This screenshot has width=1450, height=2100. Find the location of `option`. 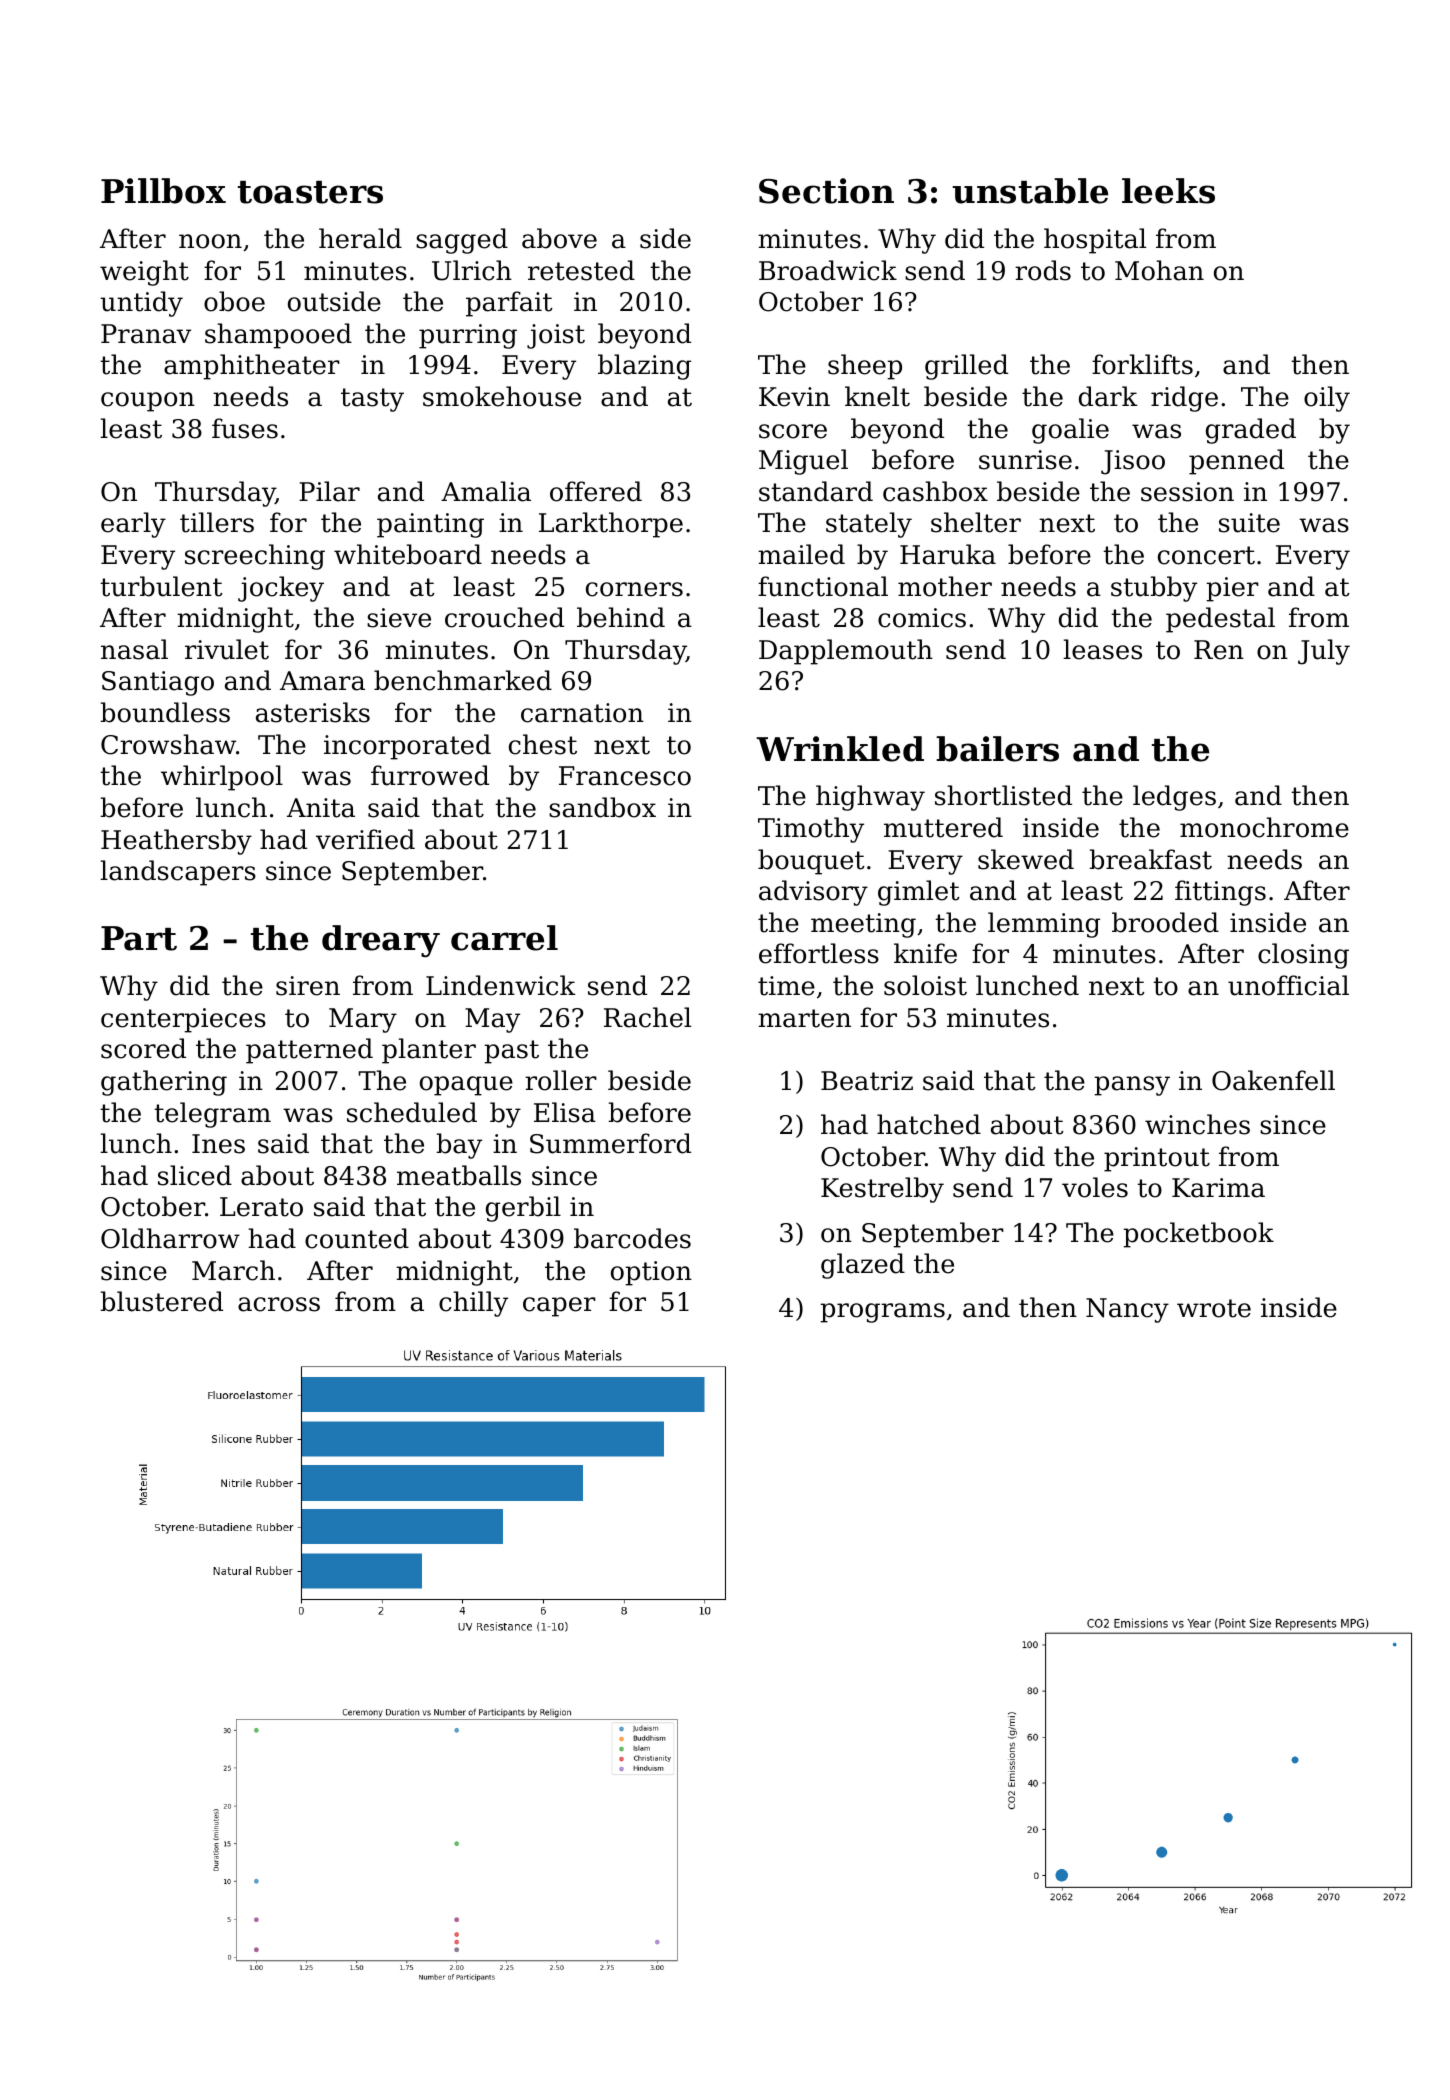

option is located at coordinates (651, 1273).
